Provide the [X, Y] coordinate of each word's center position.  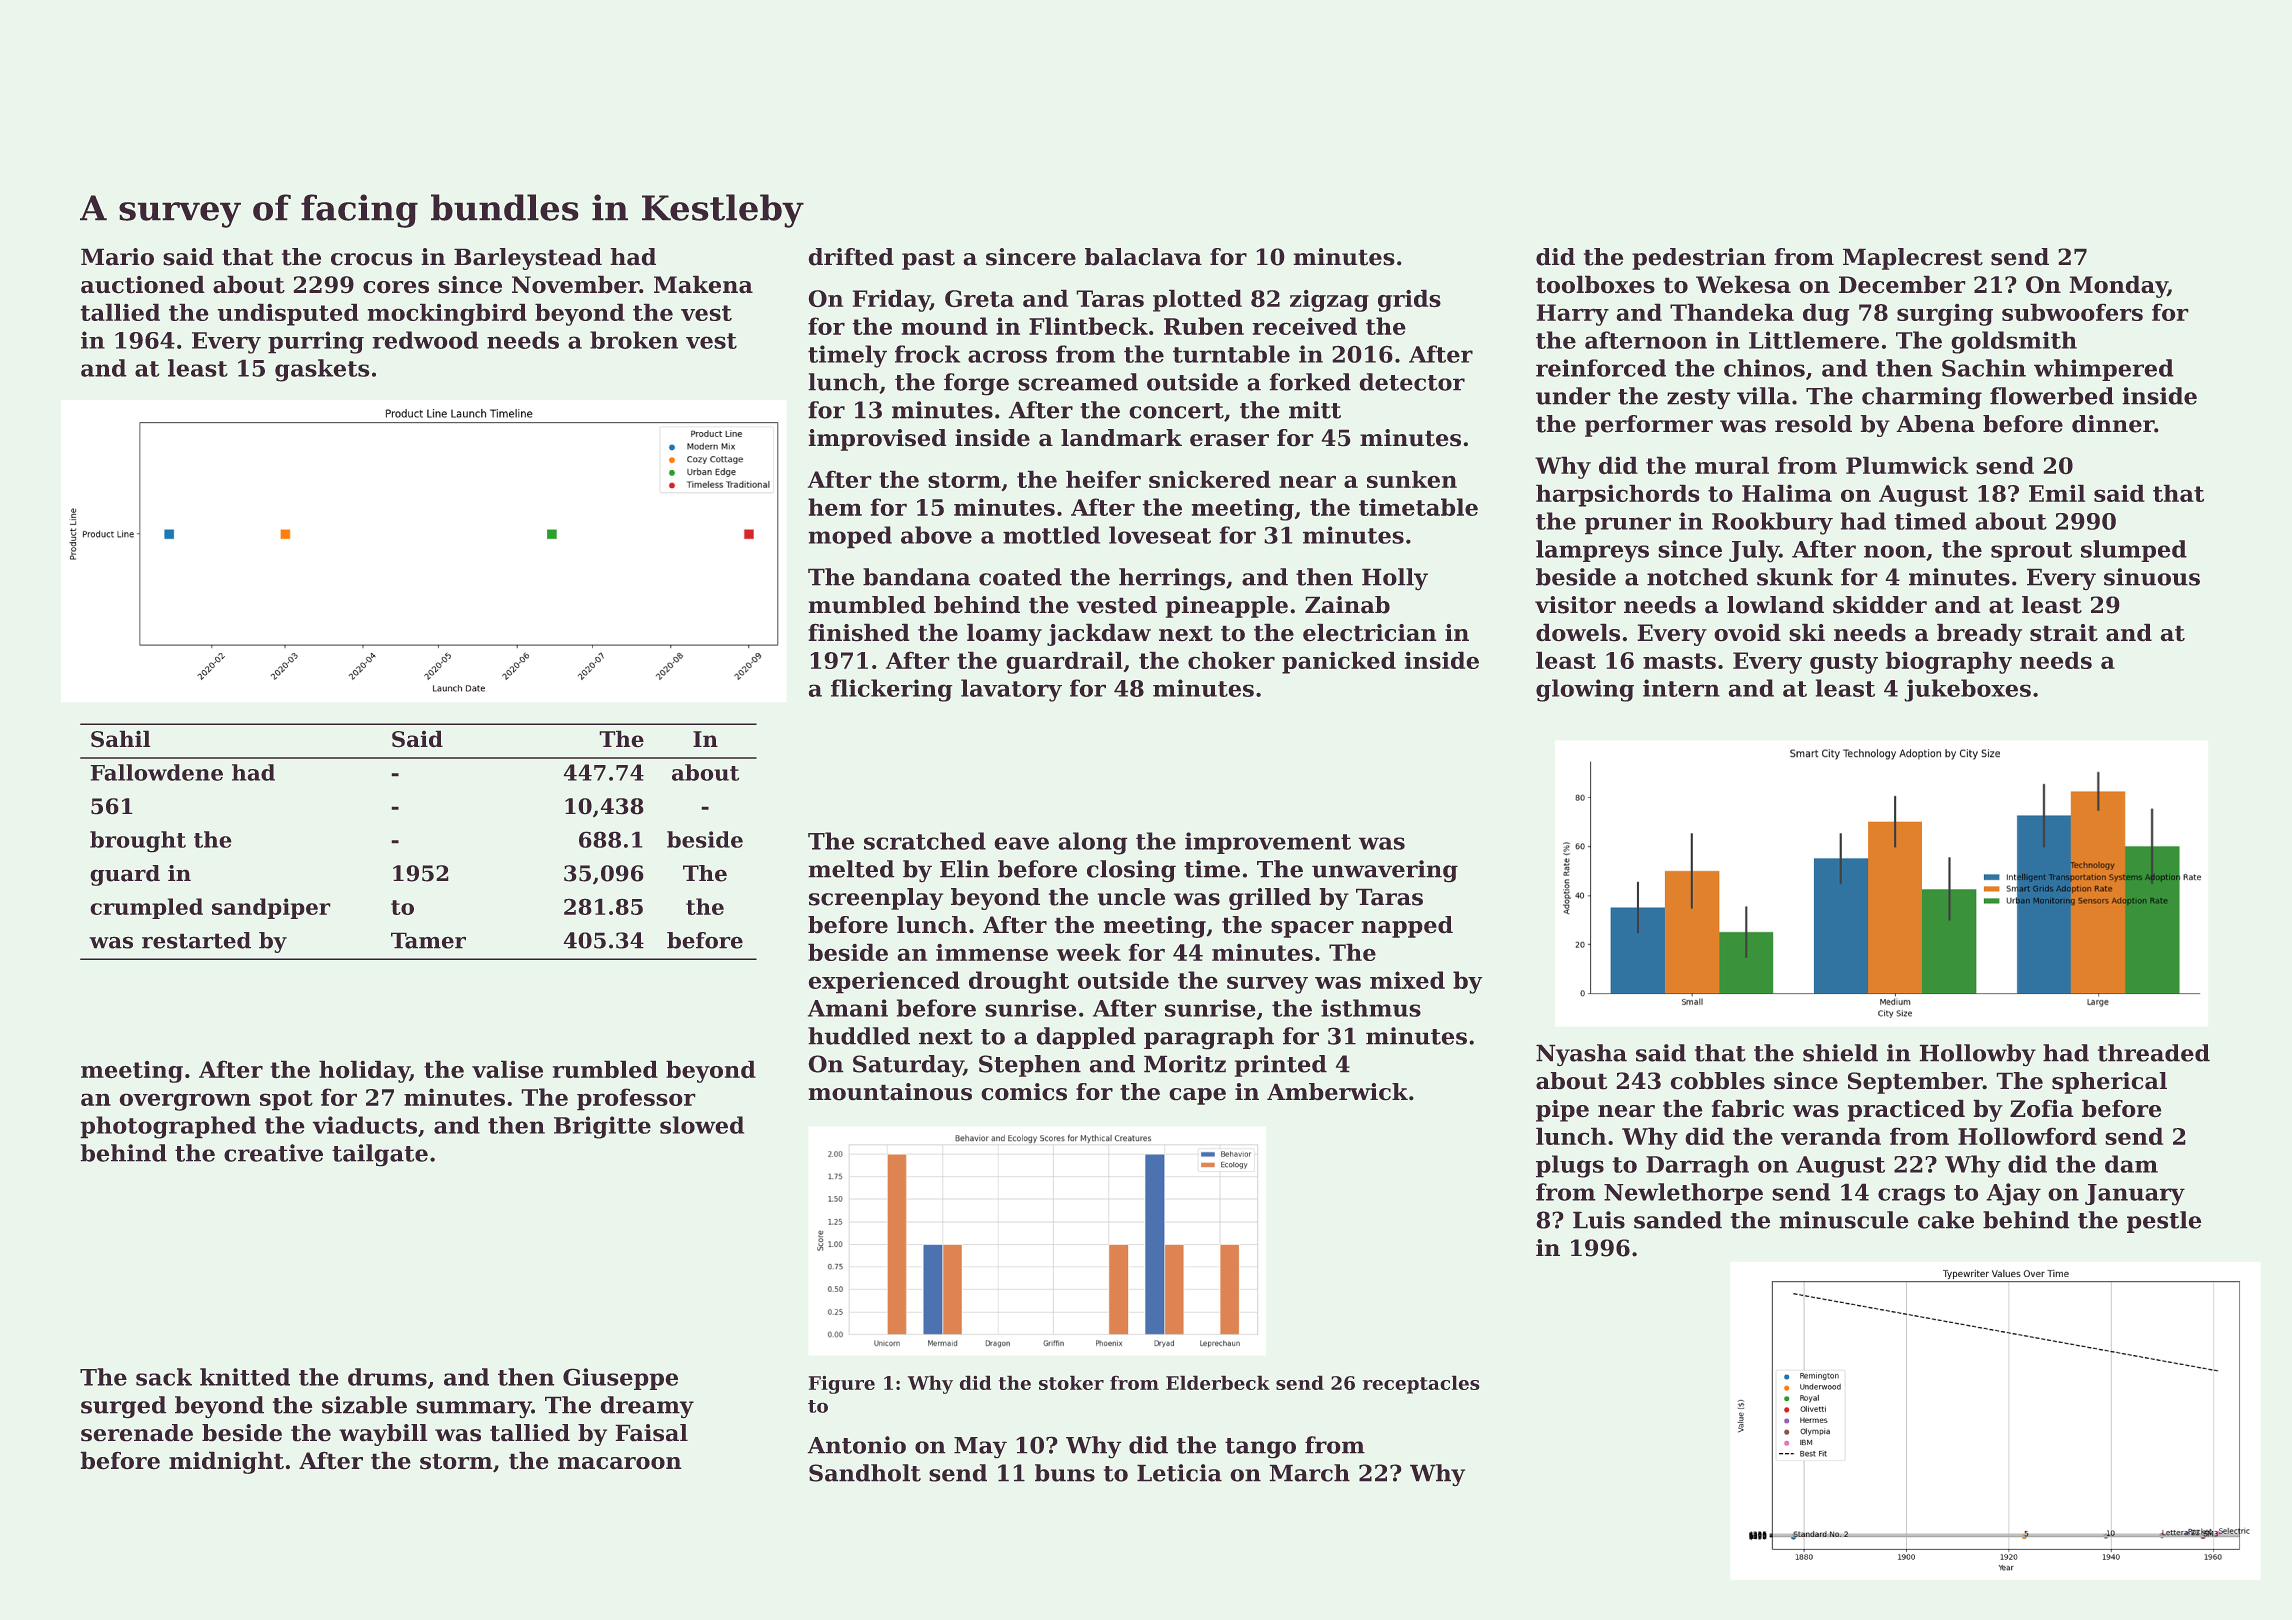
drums [387, 1377]
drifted [851, 257]
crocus [371, 259]
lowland [1775, 605]
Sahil [120, 739]
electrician [1369, 632]
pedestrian [1699, 259]
